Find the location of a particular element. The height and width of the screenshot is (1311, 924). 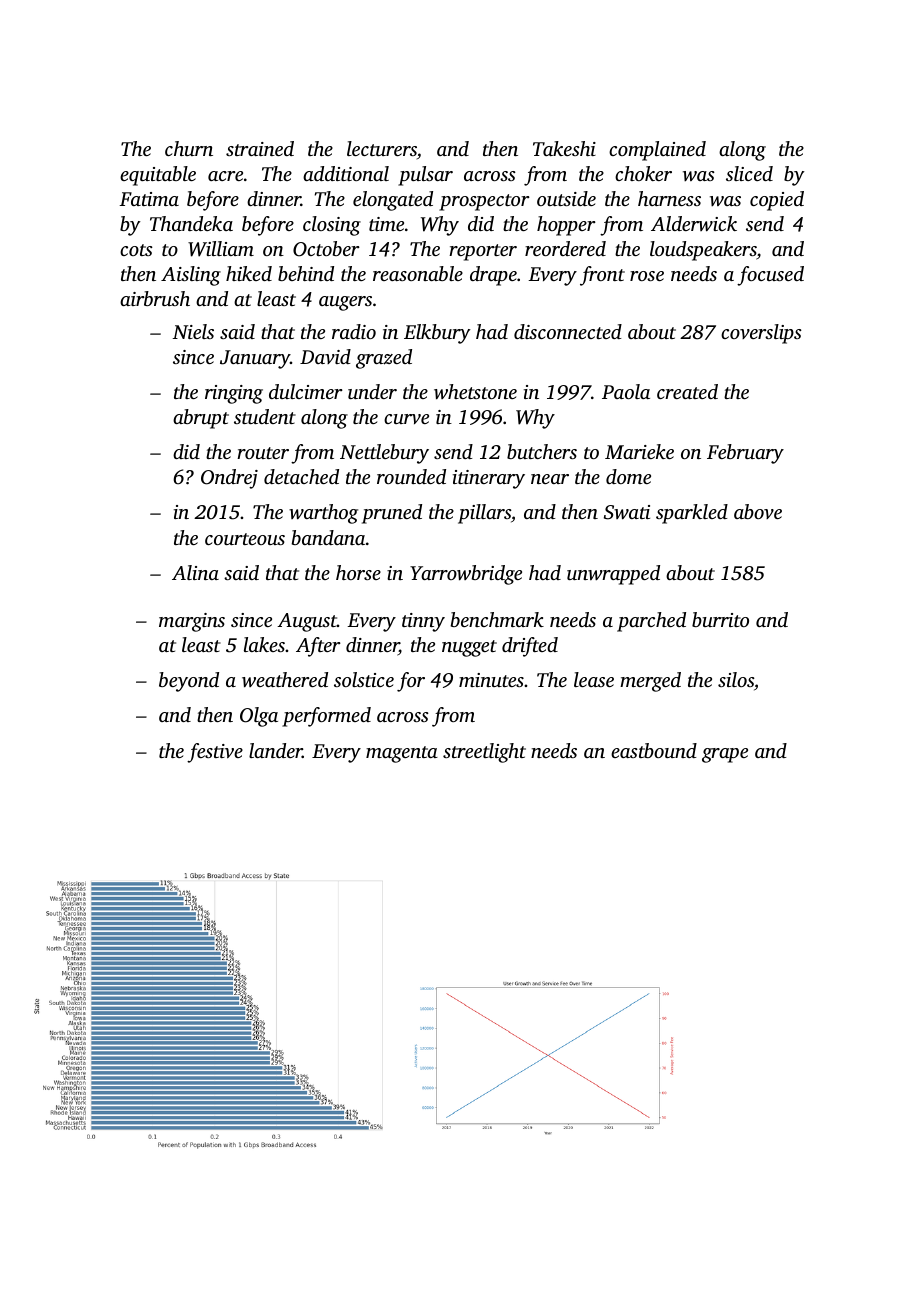

rounded is located at coordinates (411, 476).
